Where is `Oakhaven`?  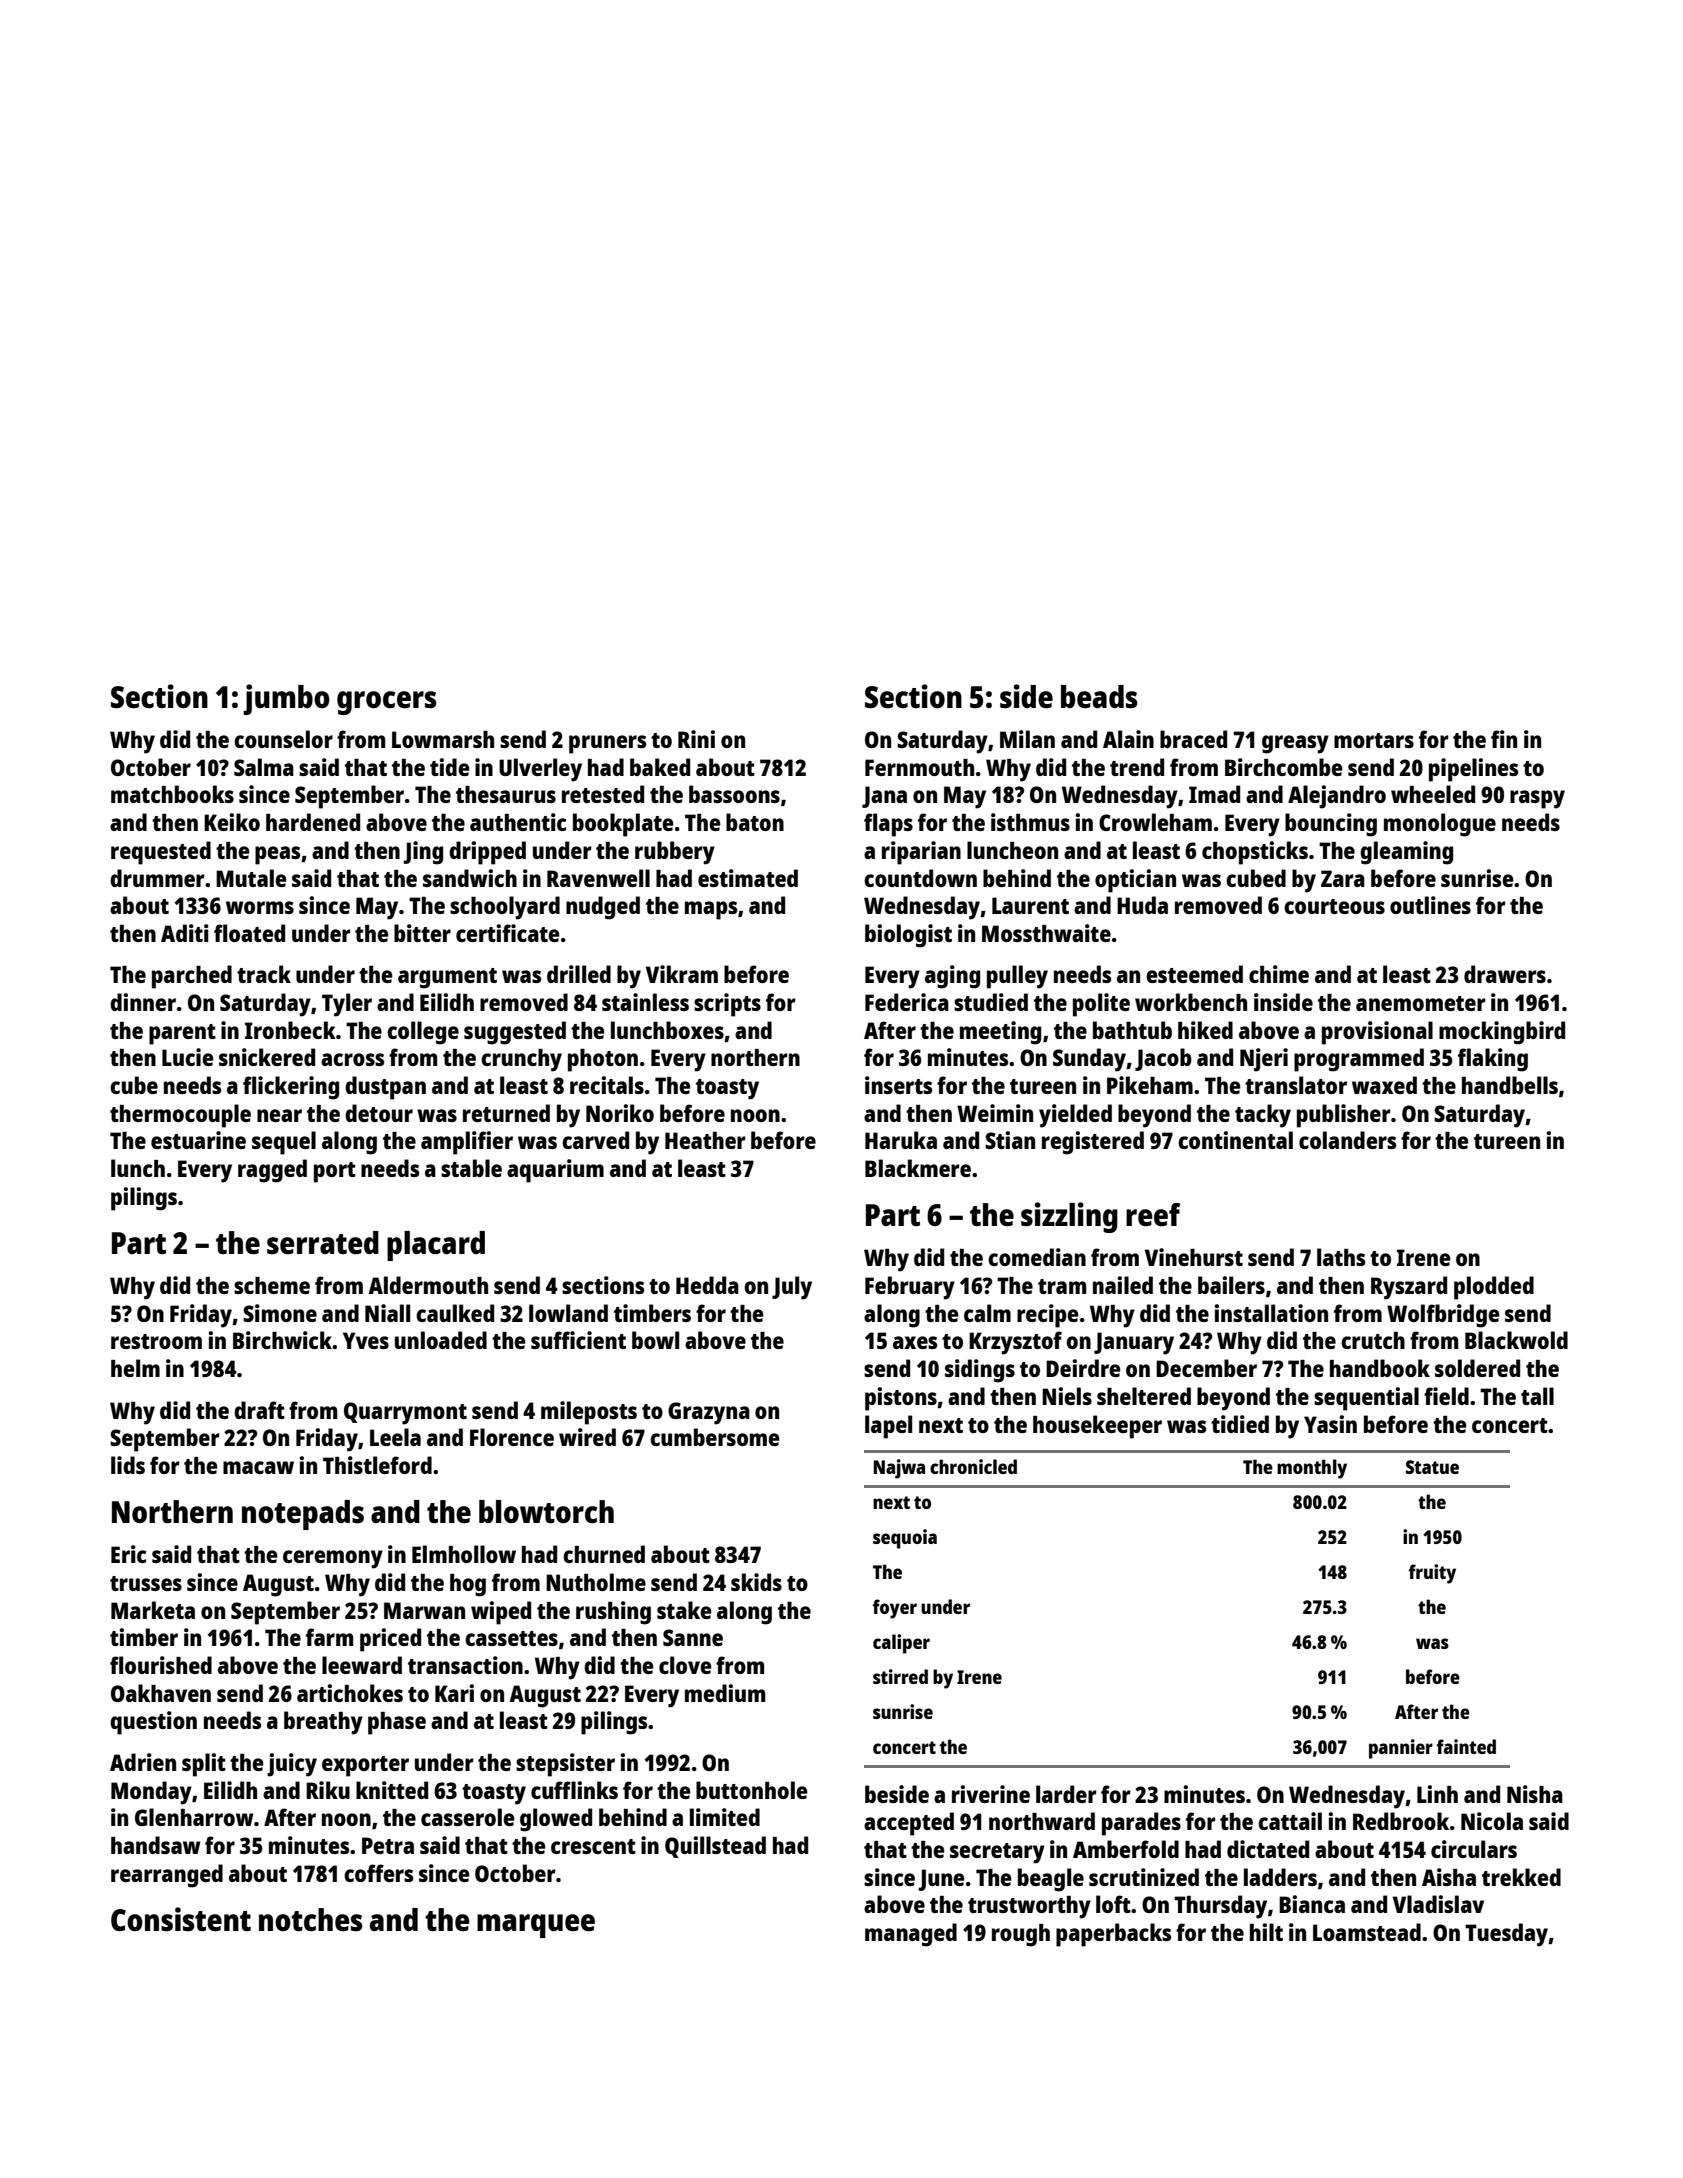
Oakhaven is located at coordinates (161, 1693).
